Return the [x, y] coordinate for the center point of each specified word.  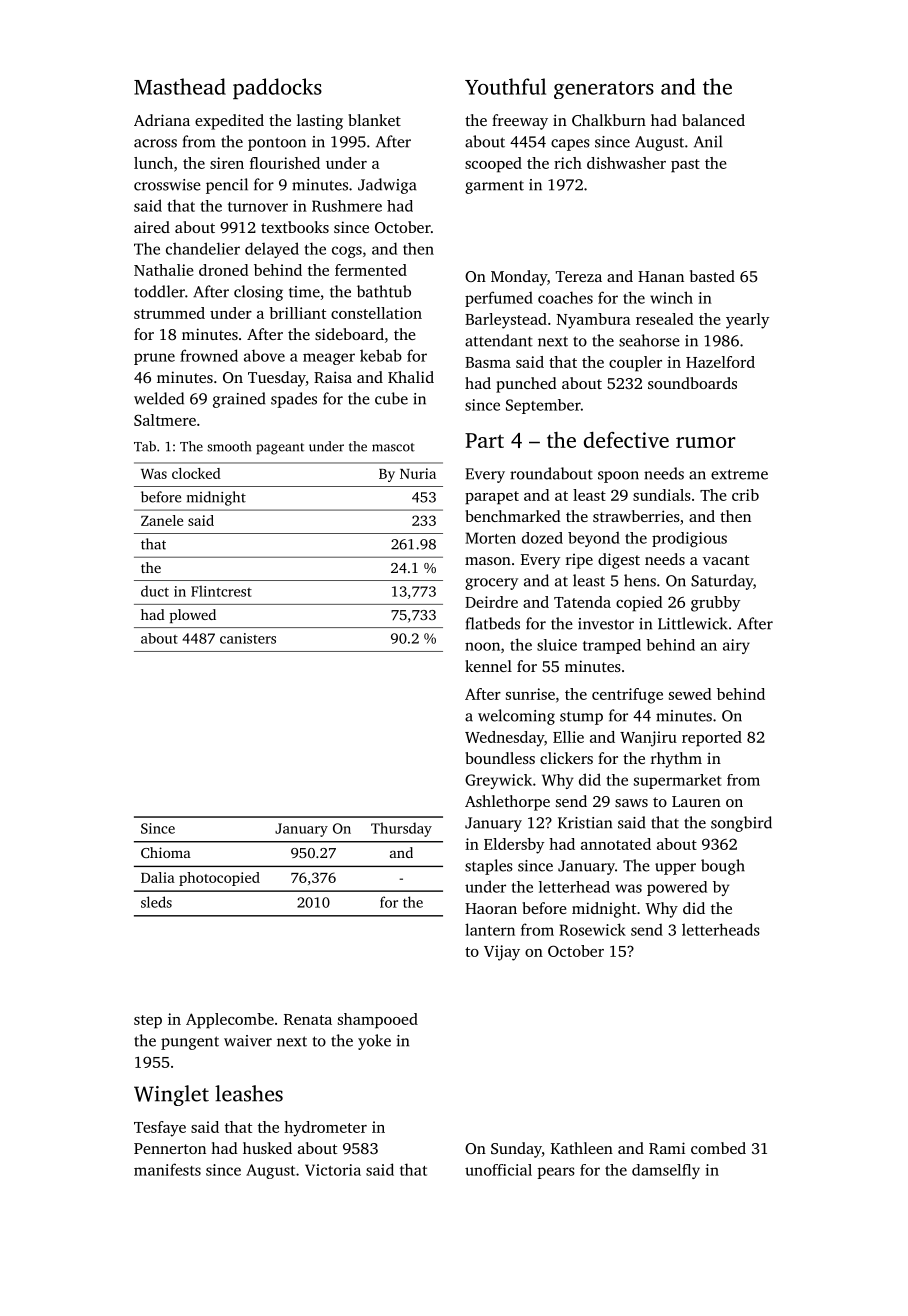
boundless [500, 758]
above [264, 355]
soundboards [692, 383]
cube [391, 398]
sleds [156, 902]
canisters [248, 638]
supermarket [678, 781]
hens [640, 580]
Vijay [502, 953]
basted [712, 276]
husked [267, 1148]
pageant [280, 449]
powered [677, 888]
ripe [579, 561]
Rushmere [347, 206]
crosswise [167, 185]
